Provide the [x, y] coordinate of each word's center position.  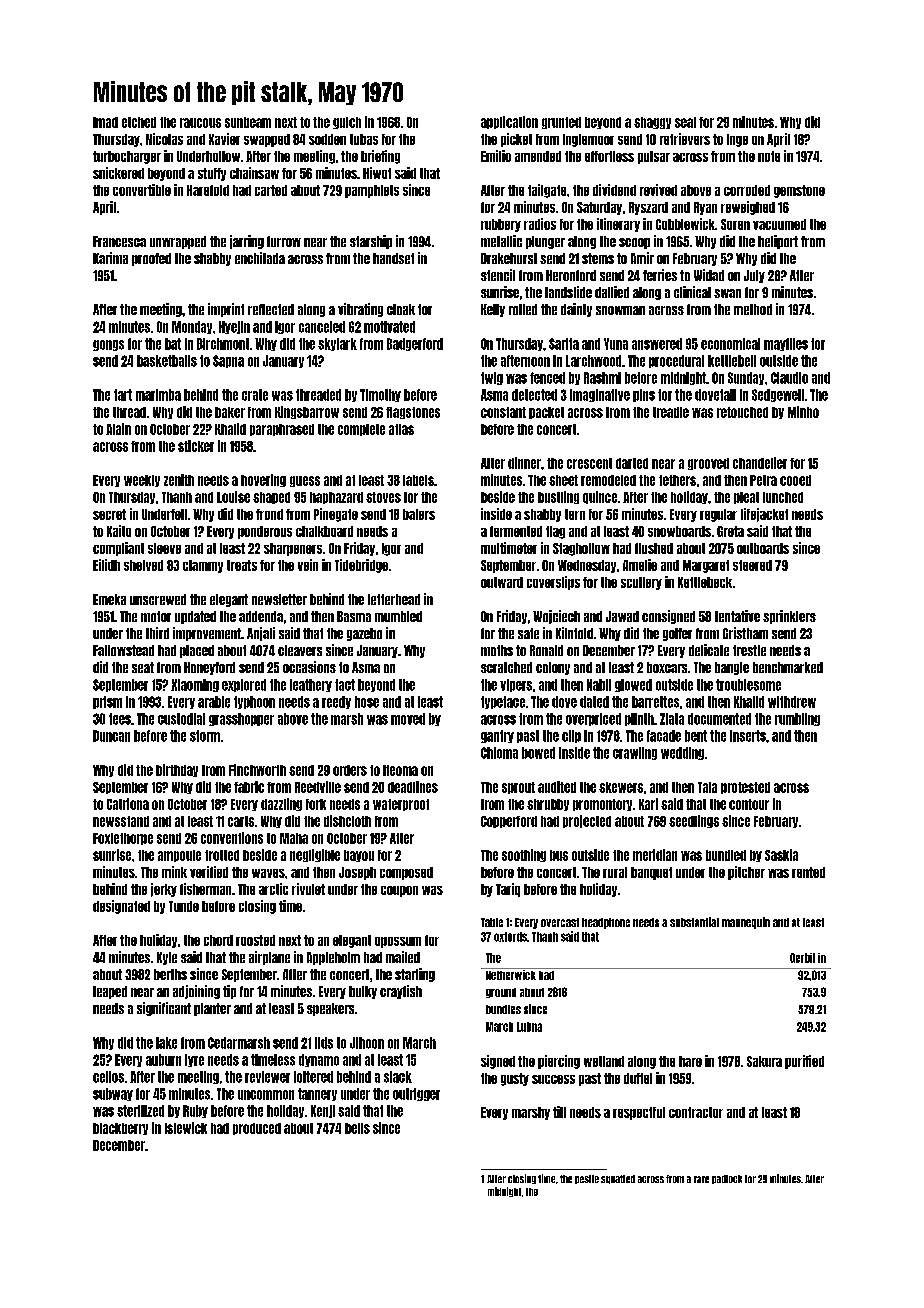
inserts [748, 736]
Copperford [509, 822]
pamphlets [372, 191]
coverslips [553, 583]
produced [257, 1129]
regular [718, 515]
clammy [203, 566]
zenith [179, 480]
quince [600, 497]
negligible [315, 855]
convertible [142, 190]
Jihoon [367, 1043]
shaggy [652, 123]
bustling [558, 497]
